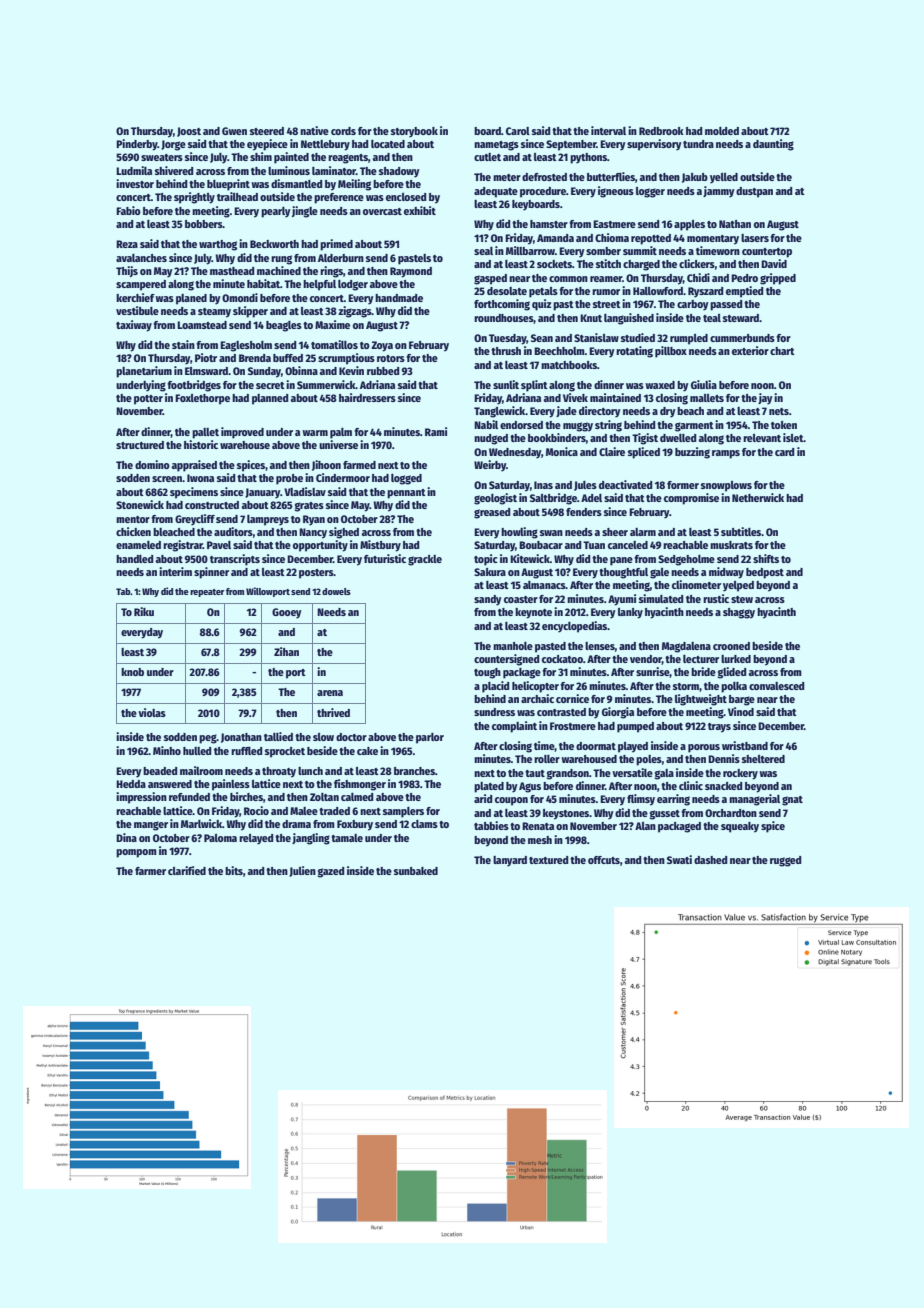 The image size is (924, 1308). What do you see at coordinates (739, 613) in the image?
I see `shaggy` at bounding box center [739, 613].
